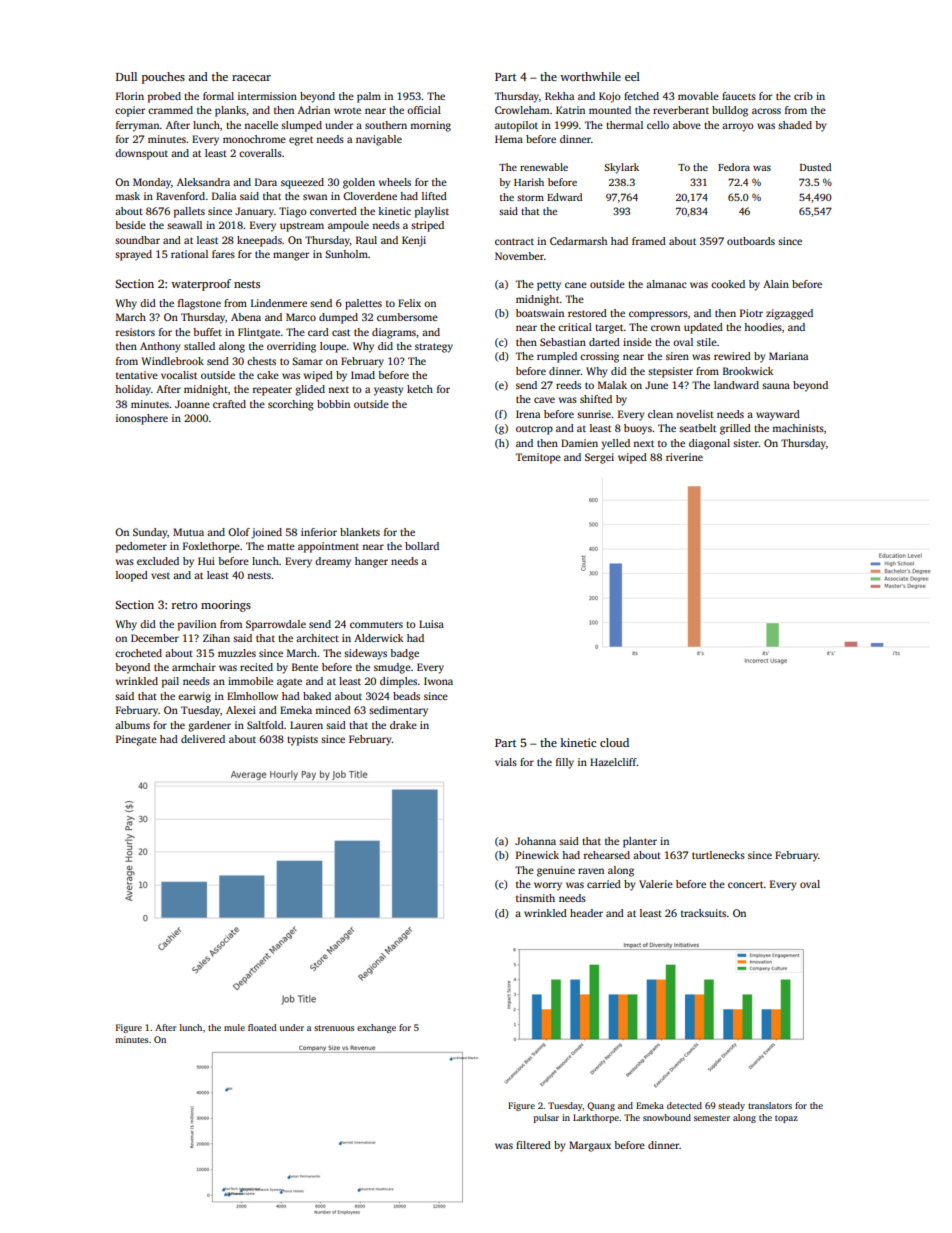 Image resolution: width=952 pixels, height=1233 pixels. What do you see at coordinates (252, 696) in the page?
I see `Elmhollow` at bounding box center [252, 696].
